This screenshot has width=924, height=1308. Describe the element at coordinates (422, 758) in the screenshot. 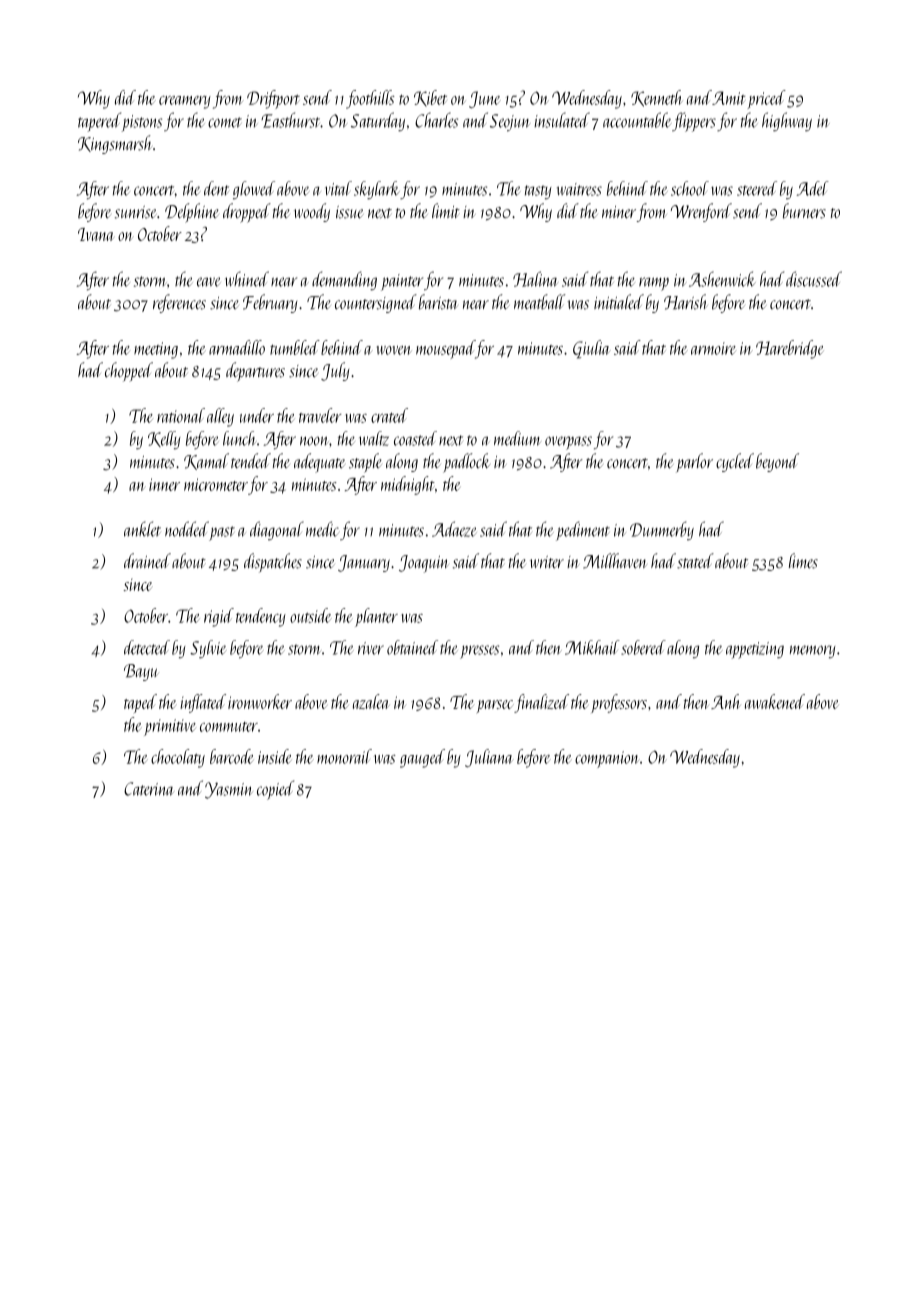

I see `gauged` at that location.
